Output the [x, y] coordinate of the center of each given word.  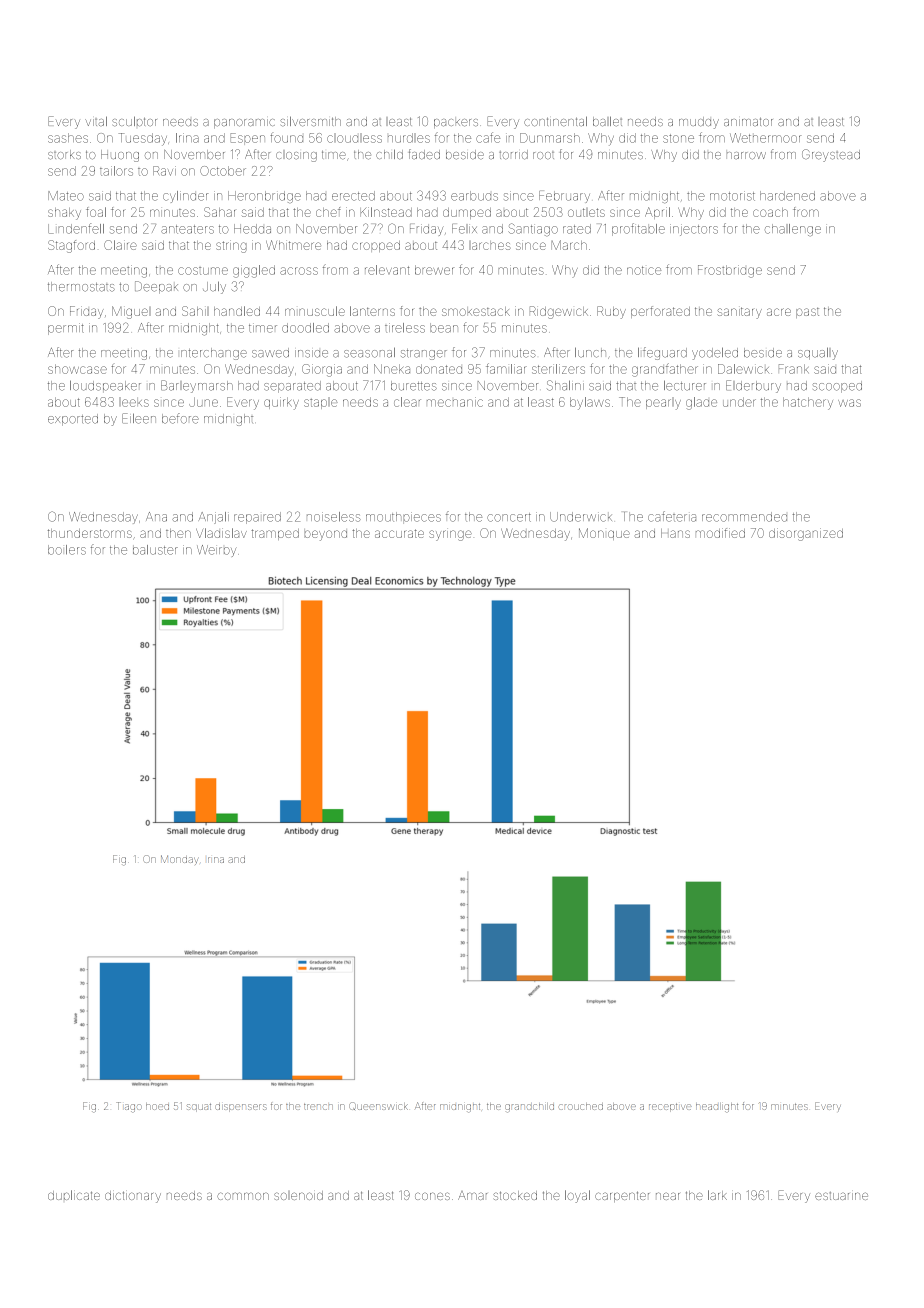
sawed [270, 353]
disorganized [806, 534]
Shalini [565, 385]
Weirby [216, 551]
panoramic [244, 123]
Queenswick [378, 1106]
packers [456, 123]
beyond [326, 535]
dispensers [241, 1108]
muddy [699, 123]
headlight [717, 1107]
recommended [744, 517]
